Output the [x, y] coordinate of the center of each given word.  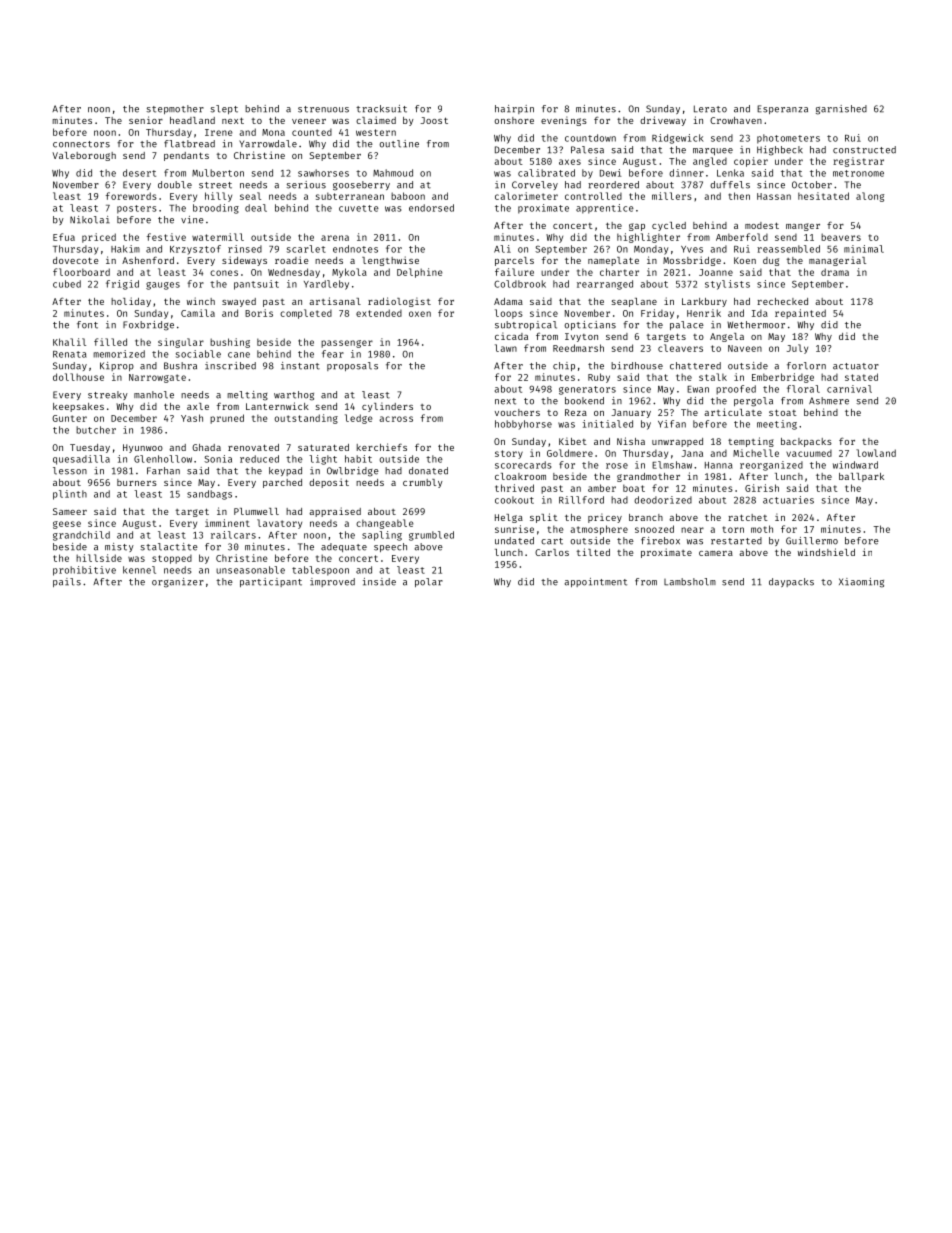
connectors [81, 144]
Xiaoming [861, 583]
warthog [294, 396]
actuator [856, 366]
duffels [730, 185]
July [797, 349]
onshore [514, 120]
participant [271, 582]
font [87, 325]
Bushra [180, 366]
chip [564, 366]
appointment [595, 582]
